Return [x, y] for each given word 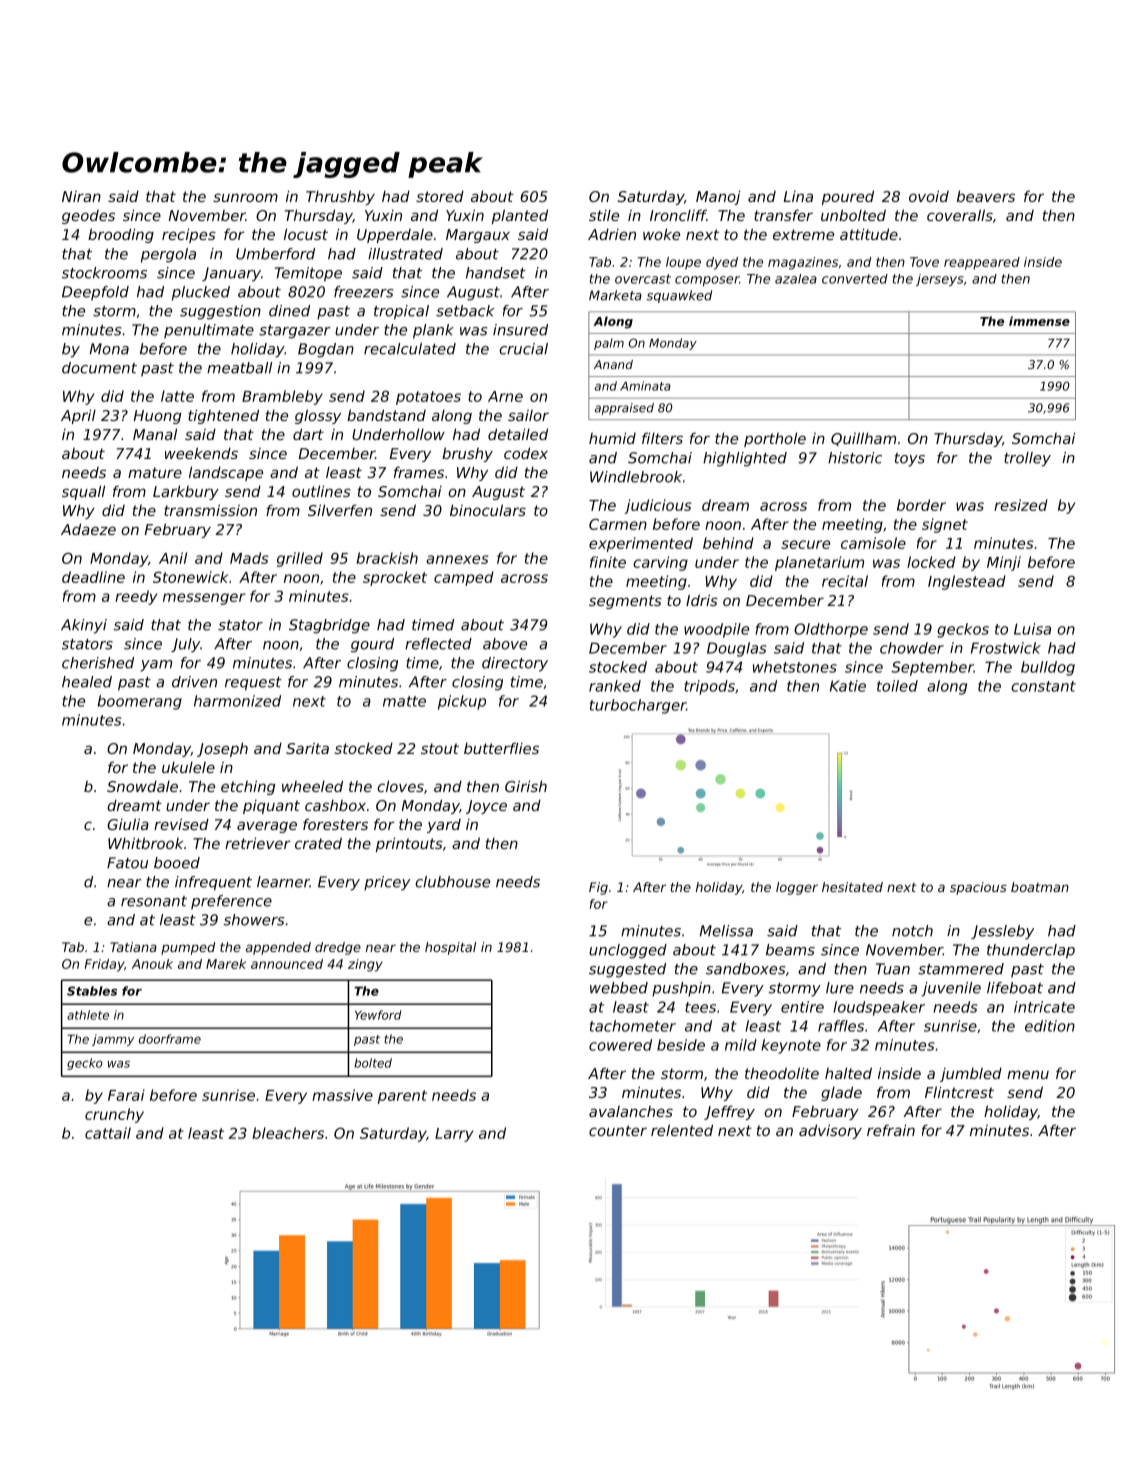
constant [1043, 686]
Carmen [618, 524]
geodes [88, 217]
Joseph [222, 749]
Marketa [615, 295]
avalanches [631, 1111]
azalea [796, 279]
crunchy [114, 1115]
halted [848, 1073]
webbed [619, 988]
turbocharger [638, 706]
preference [231, 902]
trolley [1027, 459]
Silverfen [340, 510]
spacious [978, 888]
